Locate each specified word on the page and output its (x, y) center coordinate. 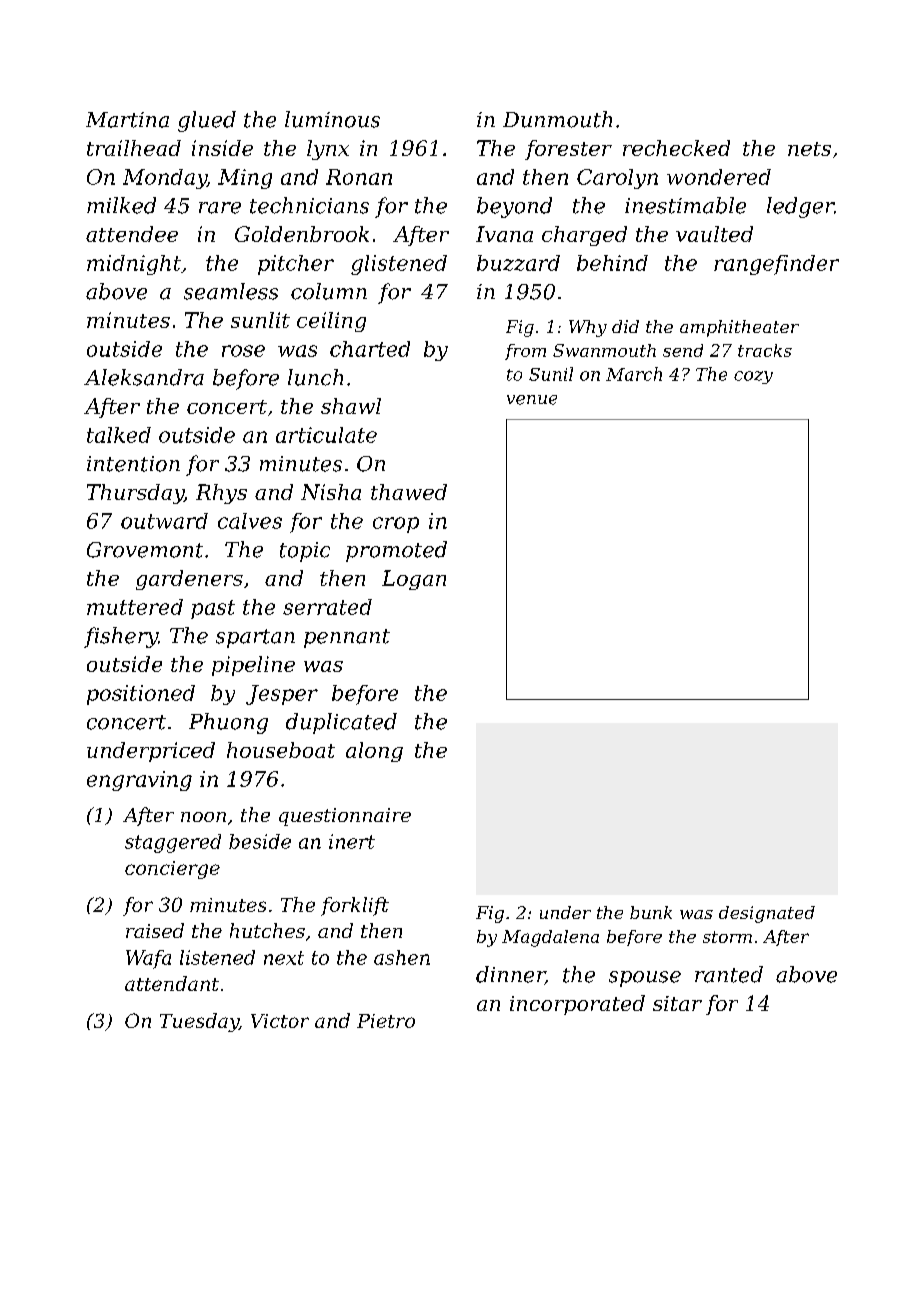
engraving (139, 781)
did (625, 326)
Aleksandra (144, 377)
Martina (127, 120)
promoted (396, 551)
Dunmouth (557, 119)
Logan (414, 580)
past (213, 609)
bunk (651, 912)
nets (809, 149)
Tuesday (199, 1022)
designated (767, 914)
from (525, 352)
